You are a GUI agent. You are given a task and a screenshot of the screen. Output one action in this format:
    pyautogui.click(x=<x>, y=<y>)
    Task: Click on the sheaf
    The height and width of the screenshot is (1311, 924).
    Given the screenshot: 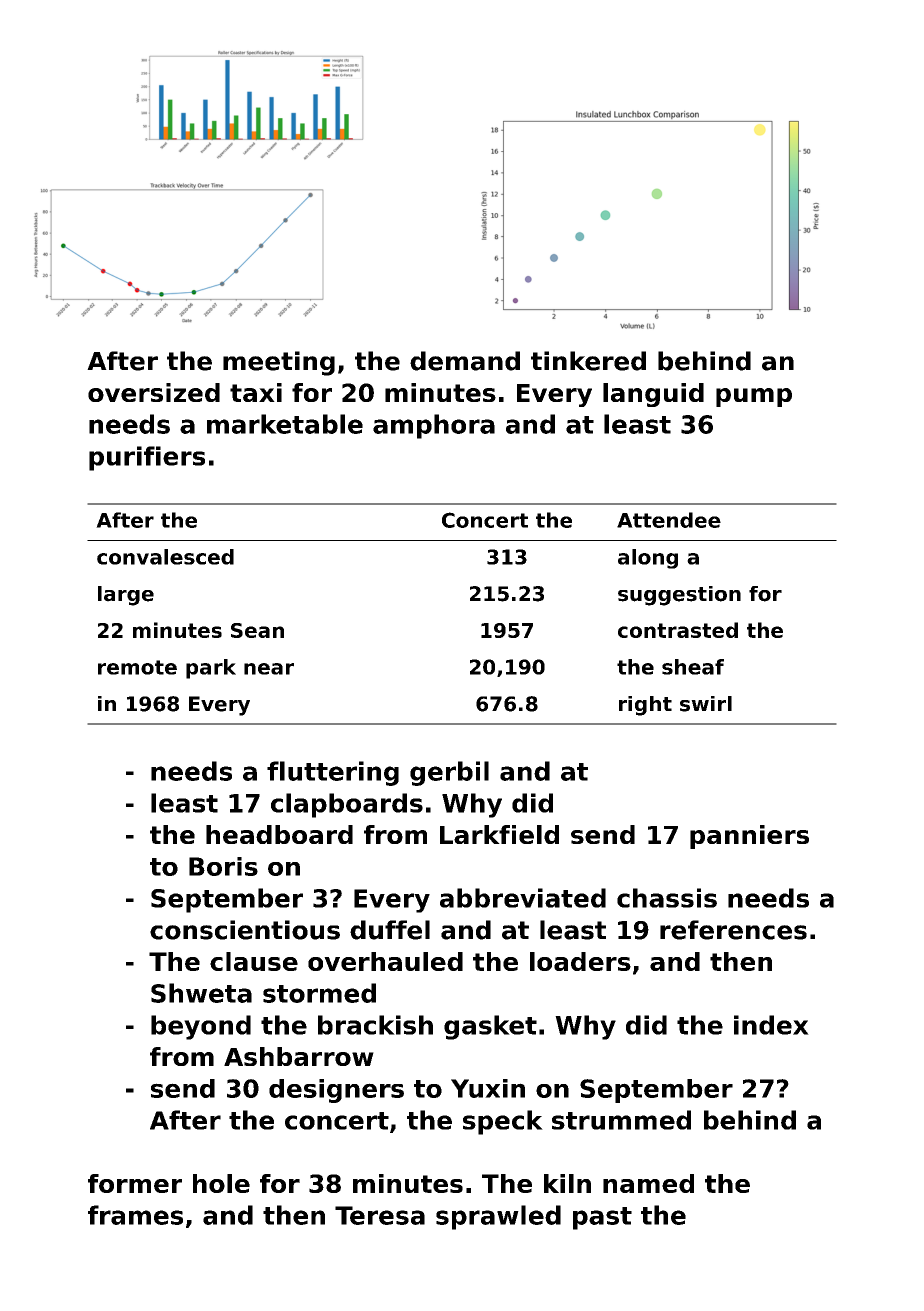 What is the action you would take?
    pyautogui.click(x=693, y=667)
